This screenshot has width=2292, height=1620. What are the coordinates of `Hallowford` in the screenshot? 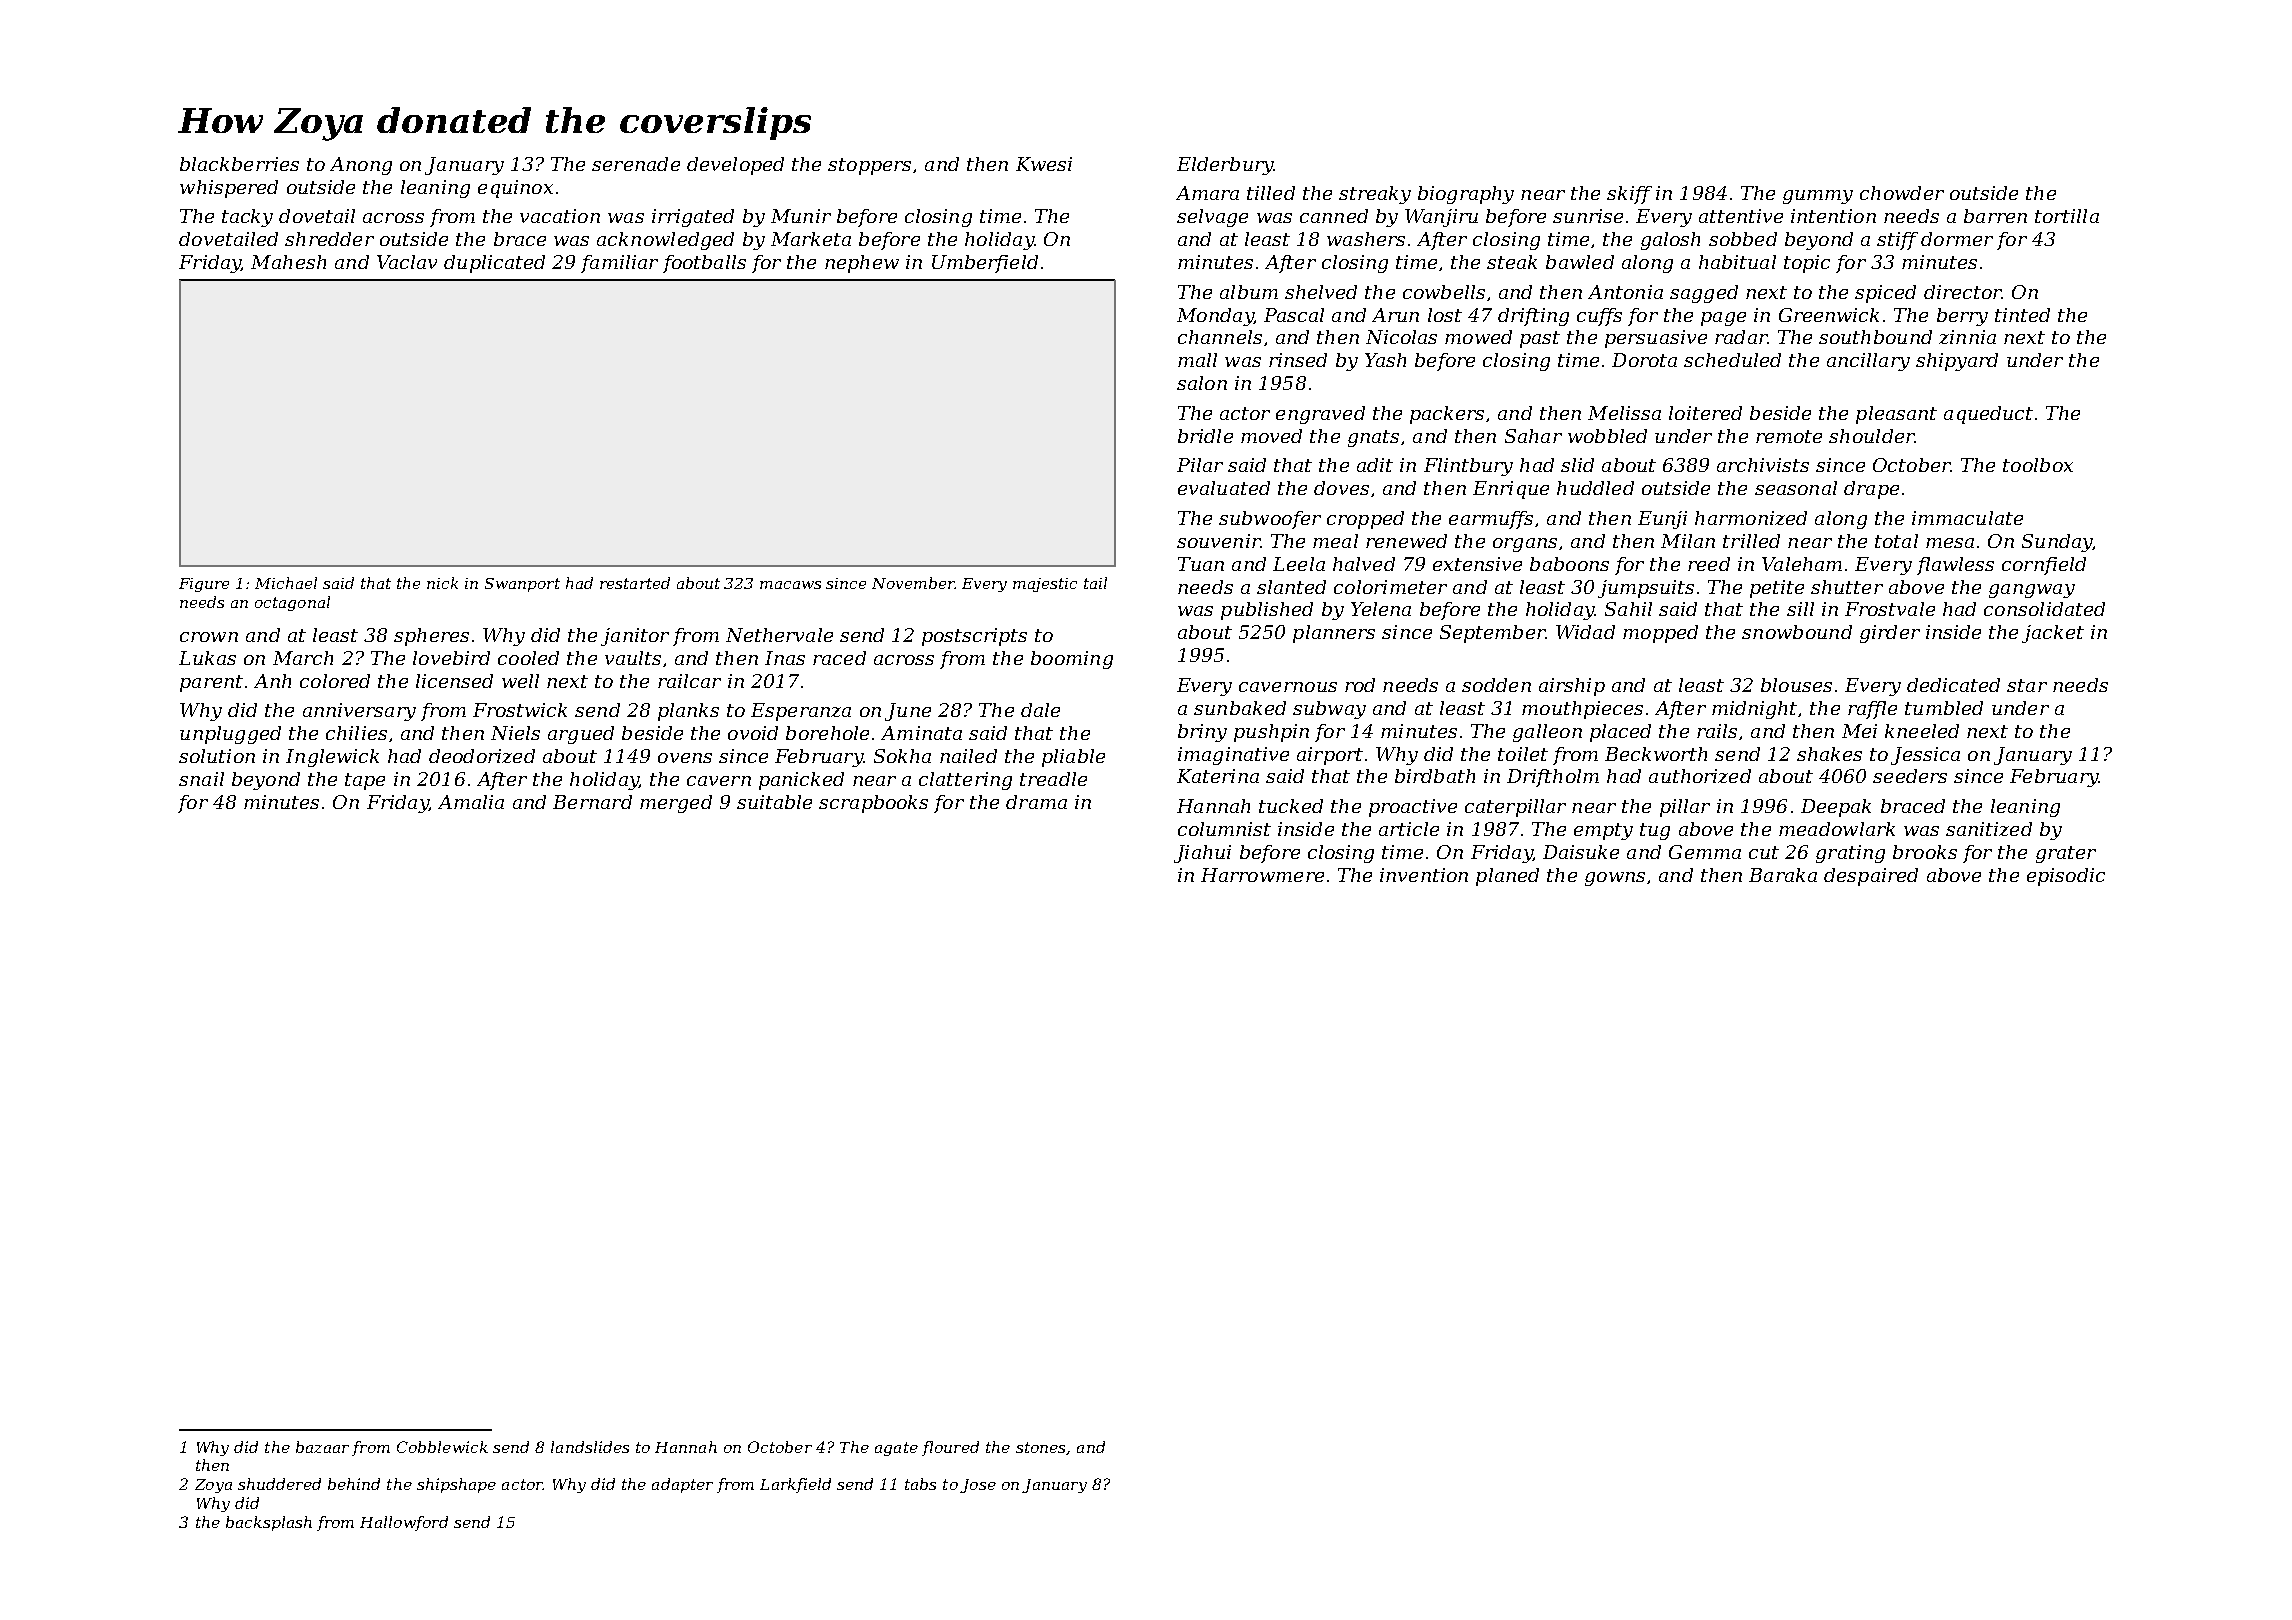 It's located at (404, 1523).
